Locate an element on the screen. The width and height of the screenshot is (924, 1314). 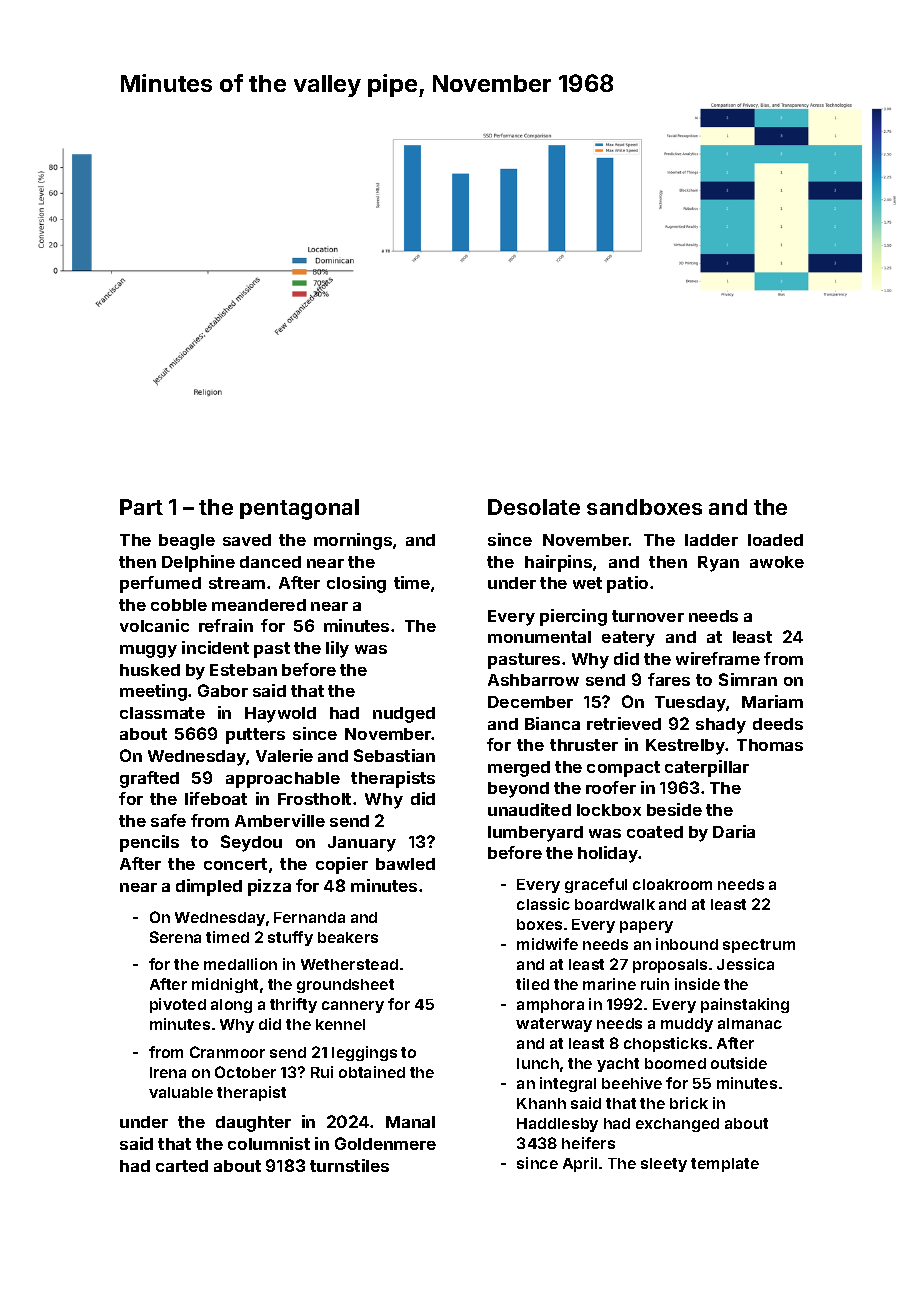
loaded is located at coordinates (775, 540).
